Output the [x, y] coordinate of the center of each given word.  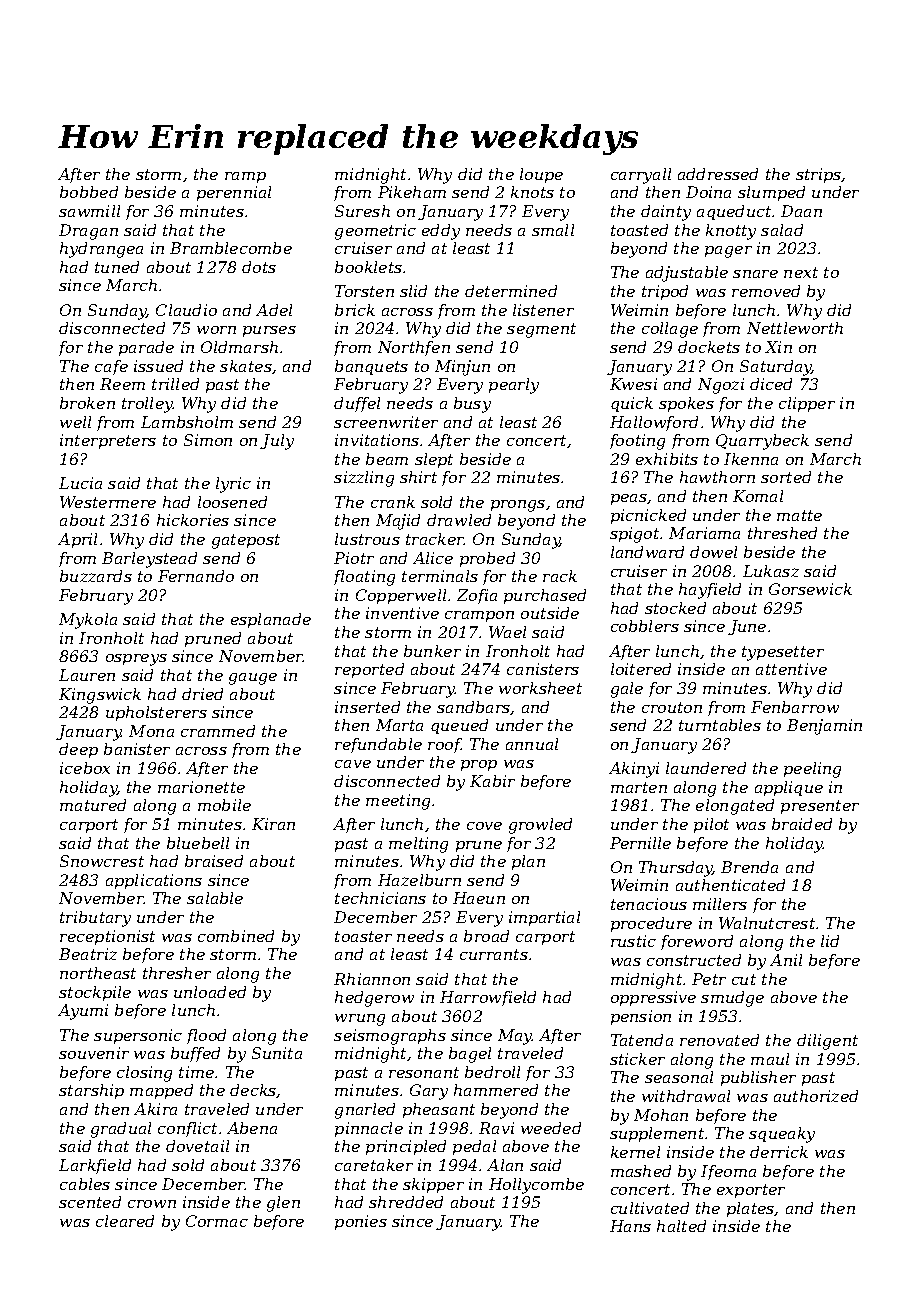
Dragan [88, 232]
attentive [791, 669]
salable [215, 898]
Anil [786, 960]
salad [782, 230]
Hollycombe [536, 1186]
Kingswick [100, 696]
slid [413, 291]
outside [550, 613]
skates [246, 366]
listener [543, 310]
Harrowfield [488, 998]
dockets [709, 347]
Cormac [217, 1221]
